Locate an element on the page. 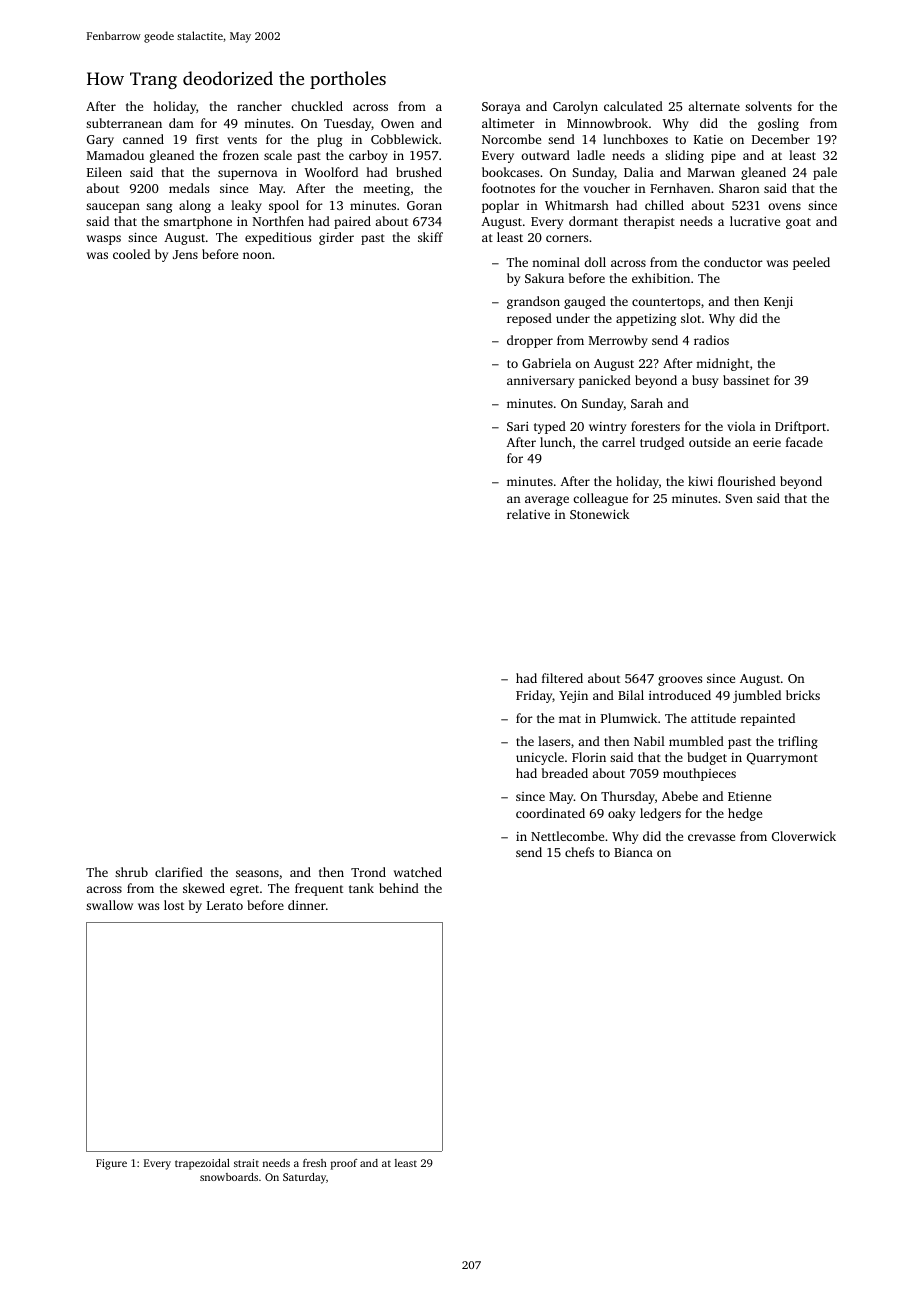  grooves is located at coordinates (680, 681).
